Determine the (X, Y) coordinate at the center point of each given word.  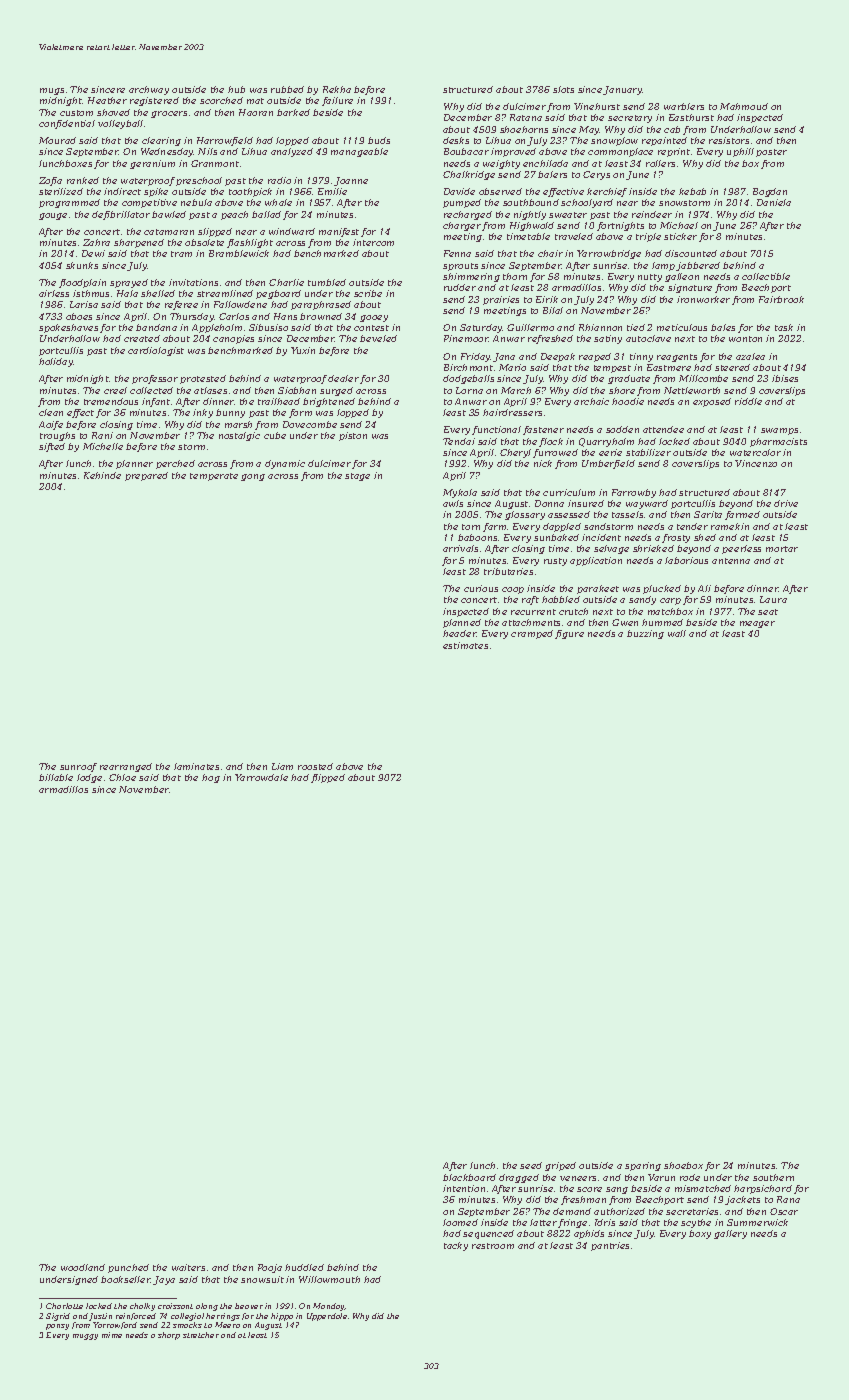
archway (149, 90)
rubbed (287, 89)
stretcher (201, 1335)
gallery (730, 1234)
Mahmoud (744, 106)
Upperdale (327, 1317)
